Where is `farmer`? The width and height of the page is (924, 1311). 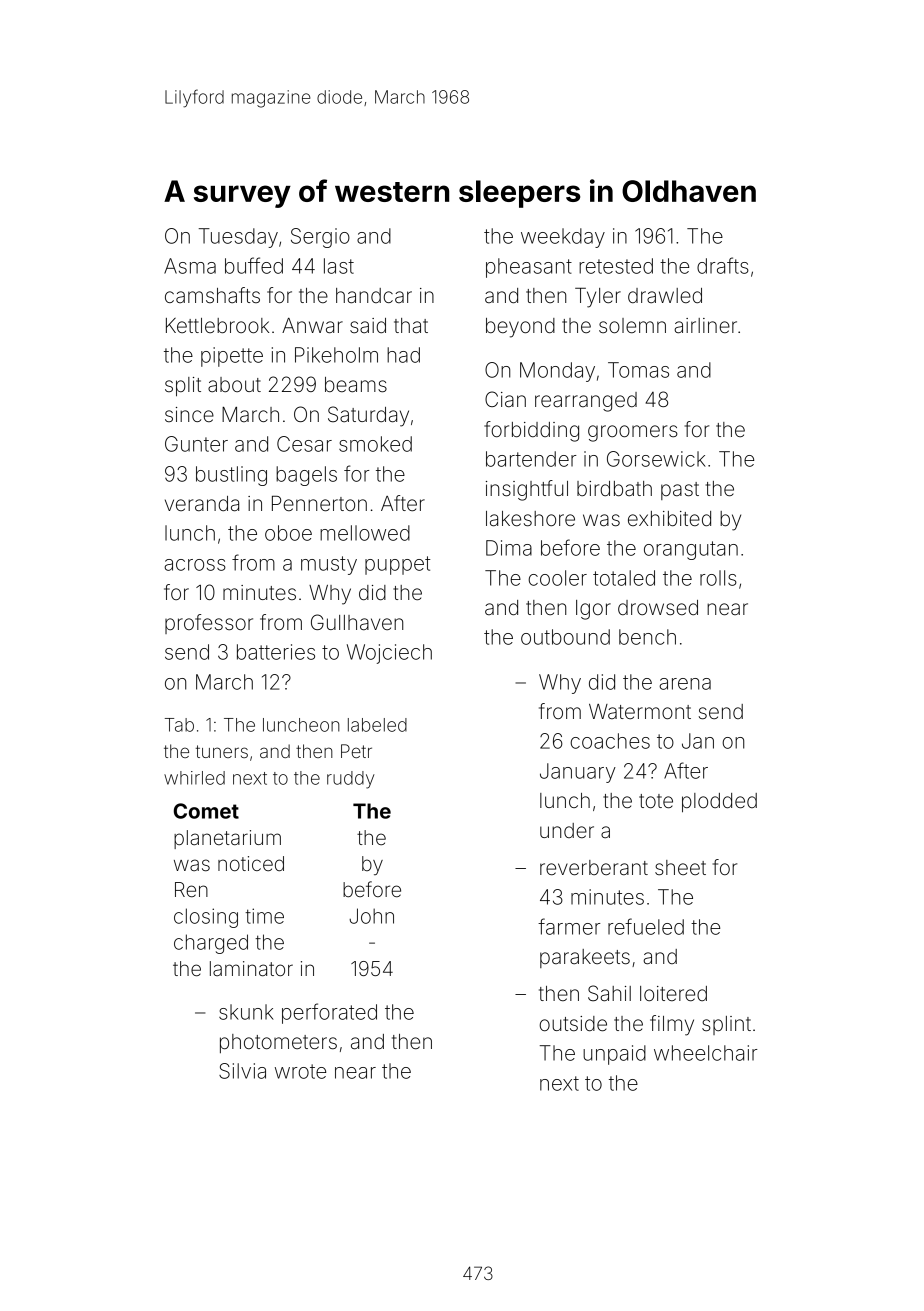
farmer is located at coordinates (569, 926).
